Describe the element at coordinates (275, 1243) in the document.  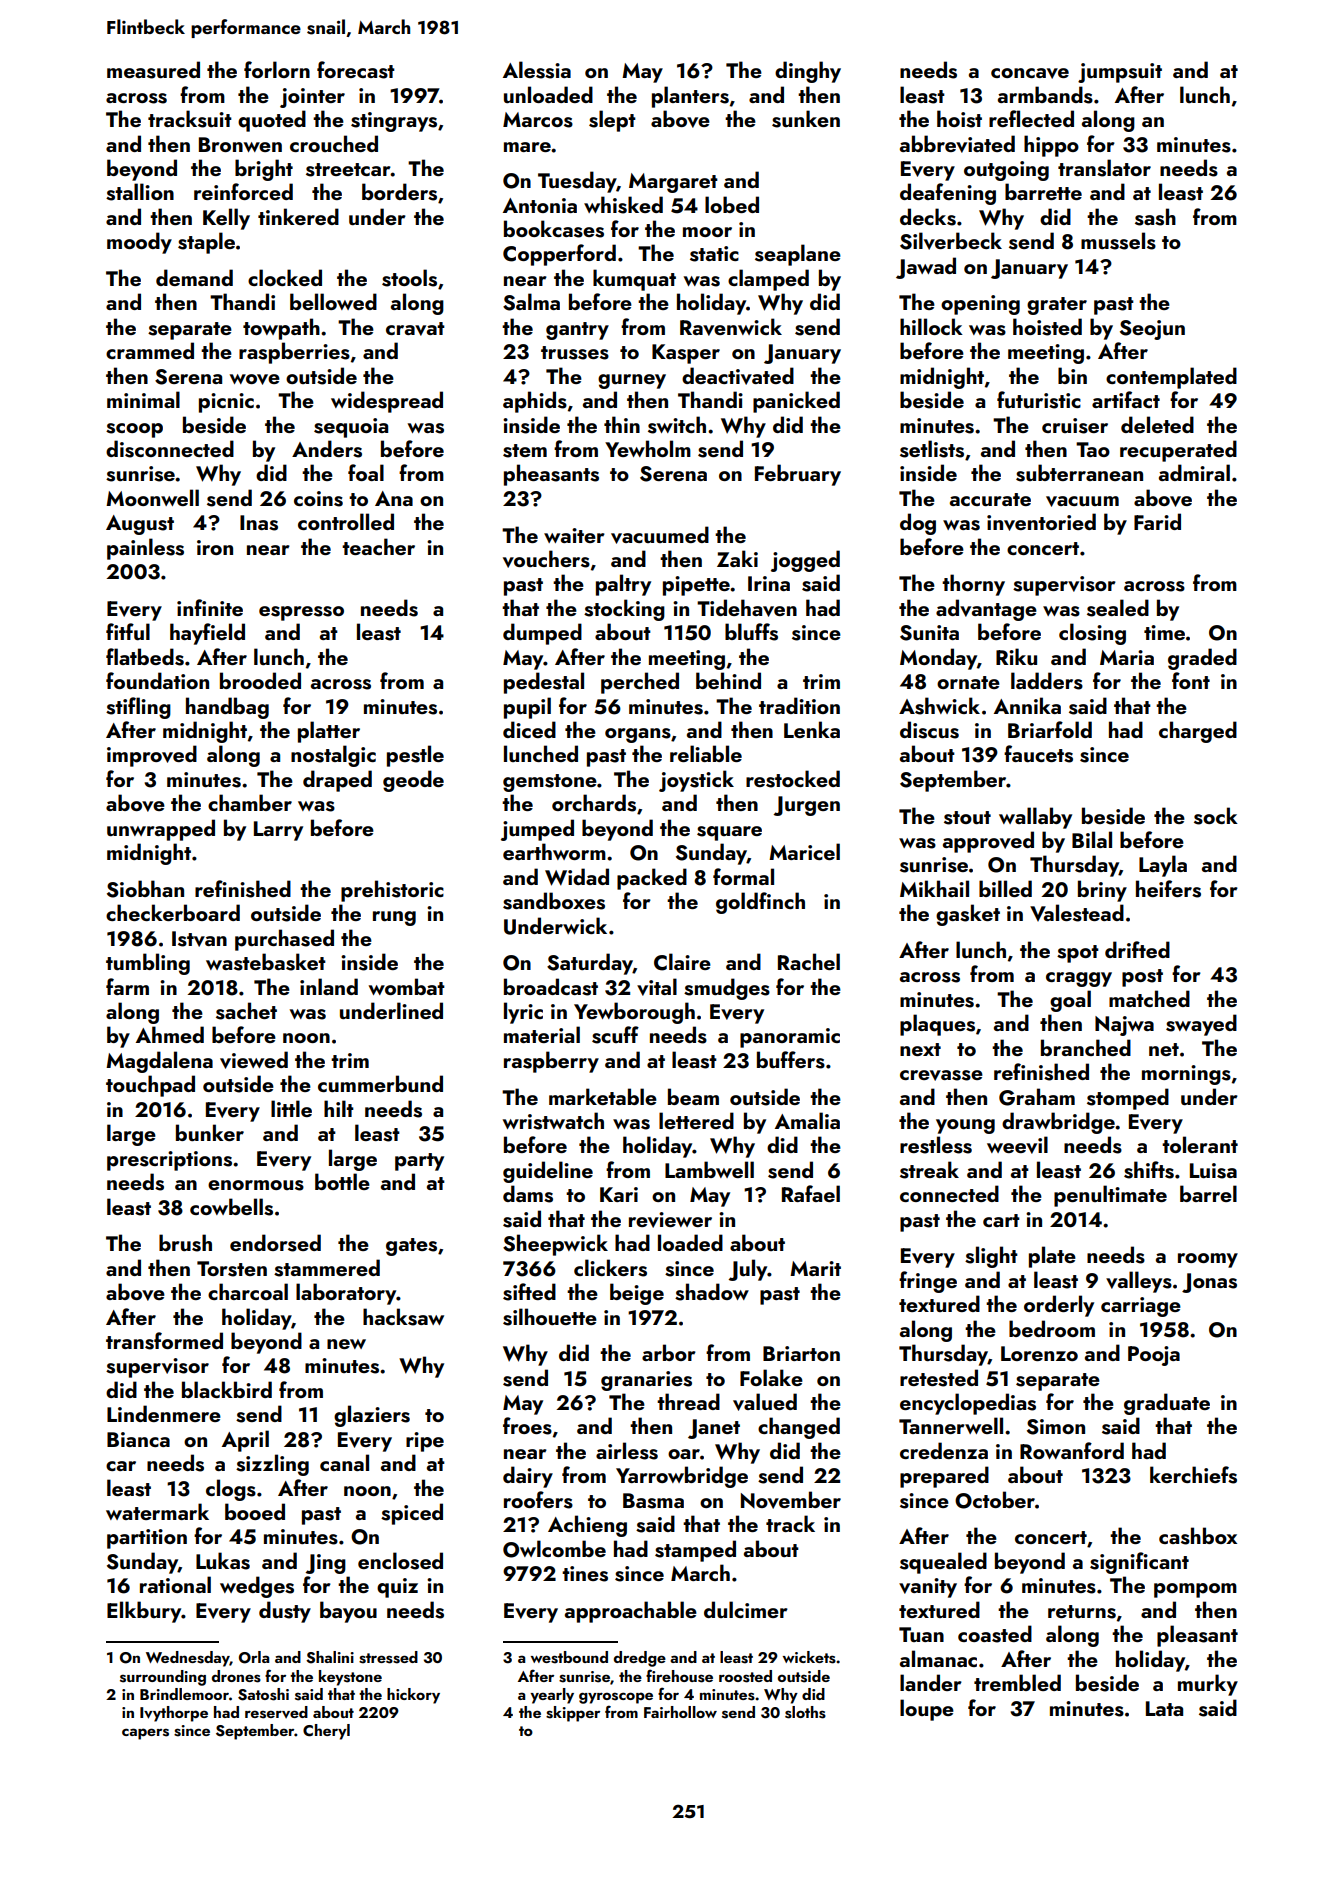
I see `endorsed` at that location.
